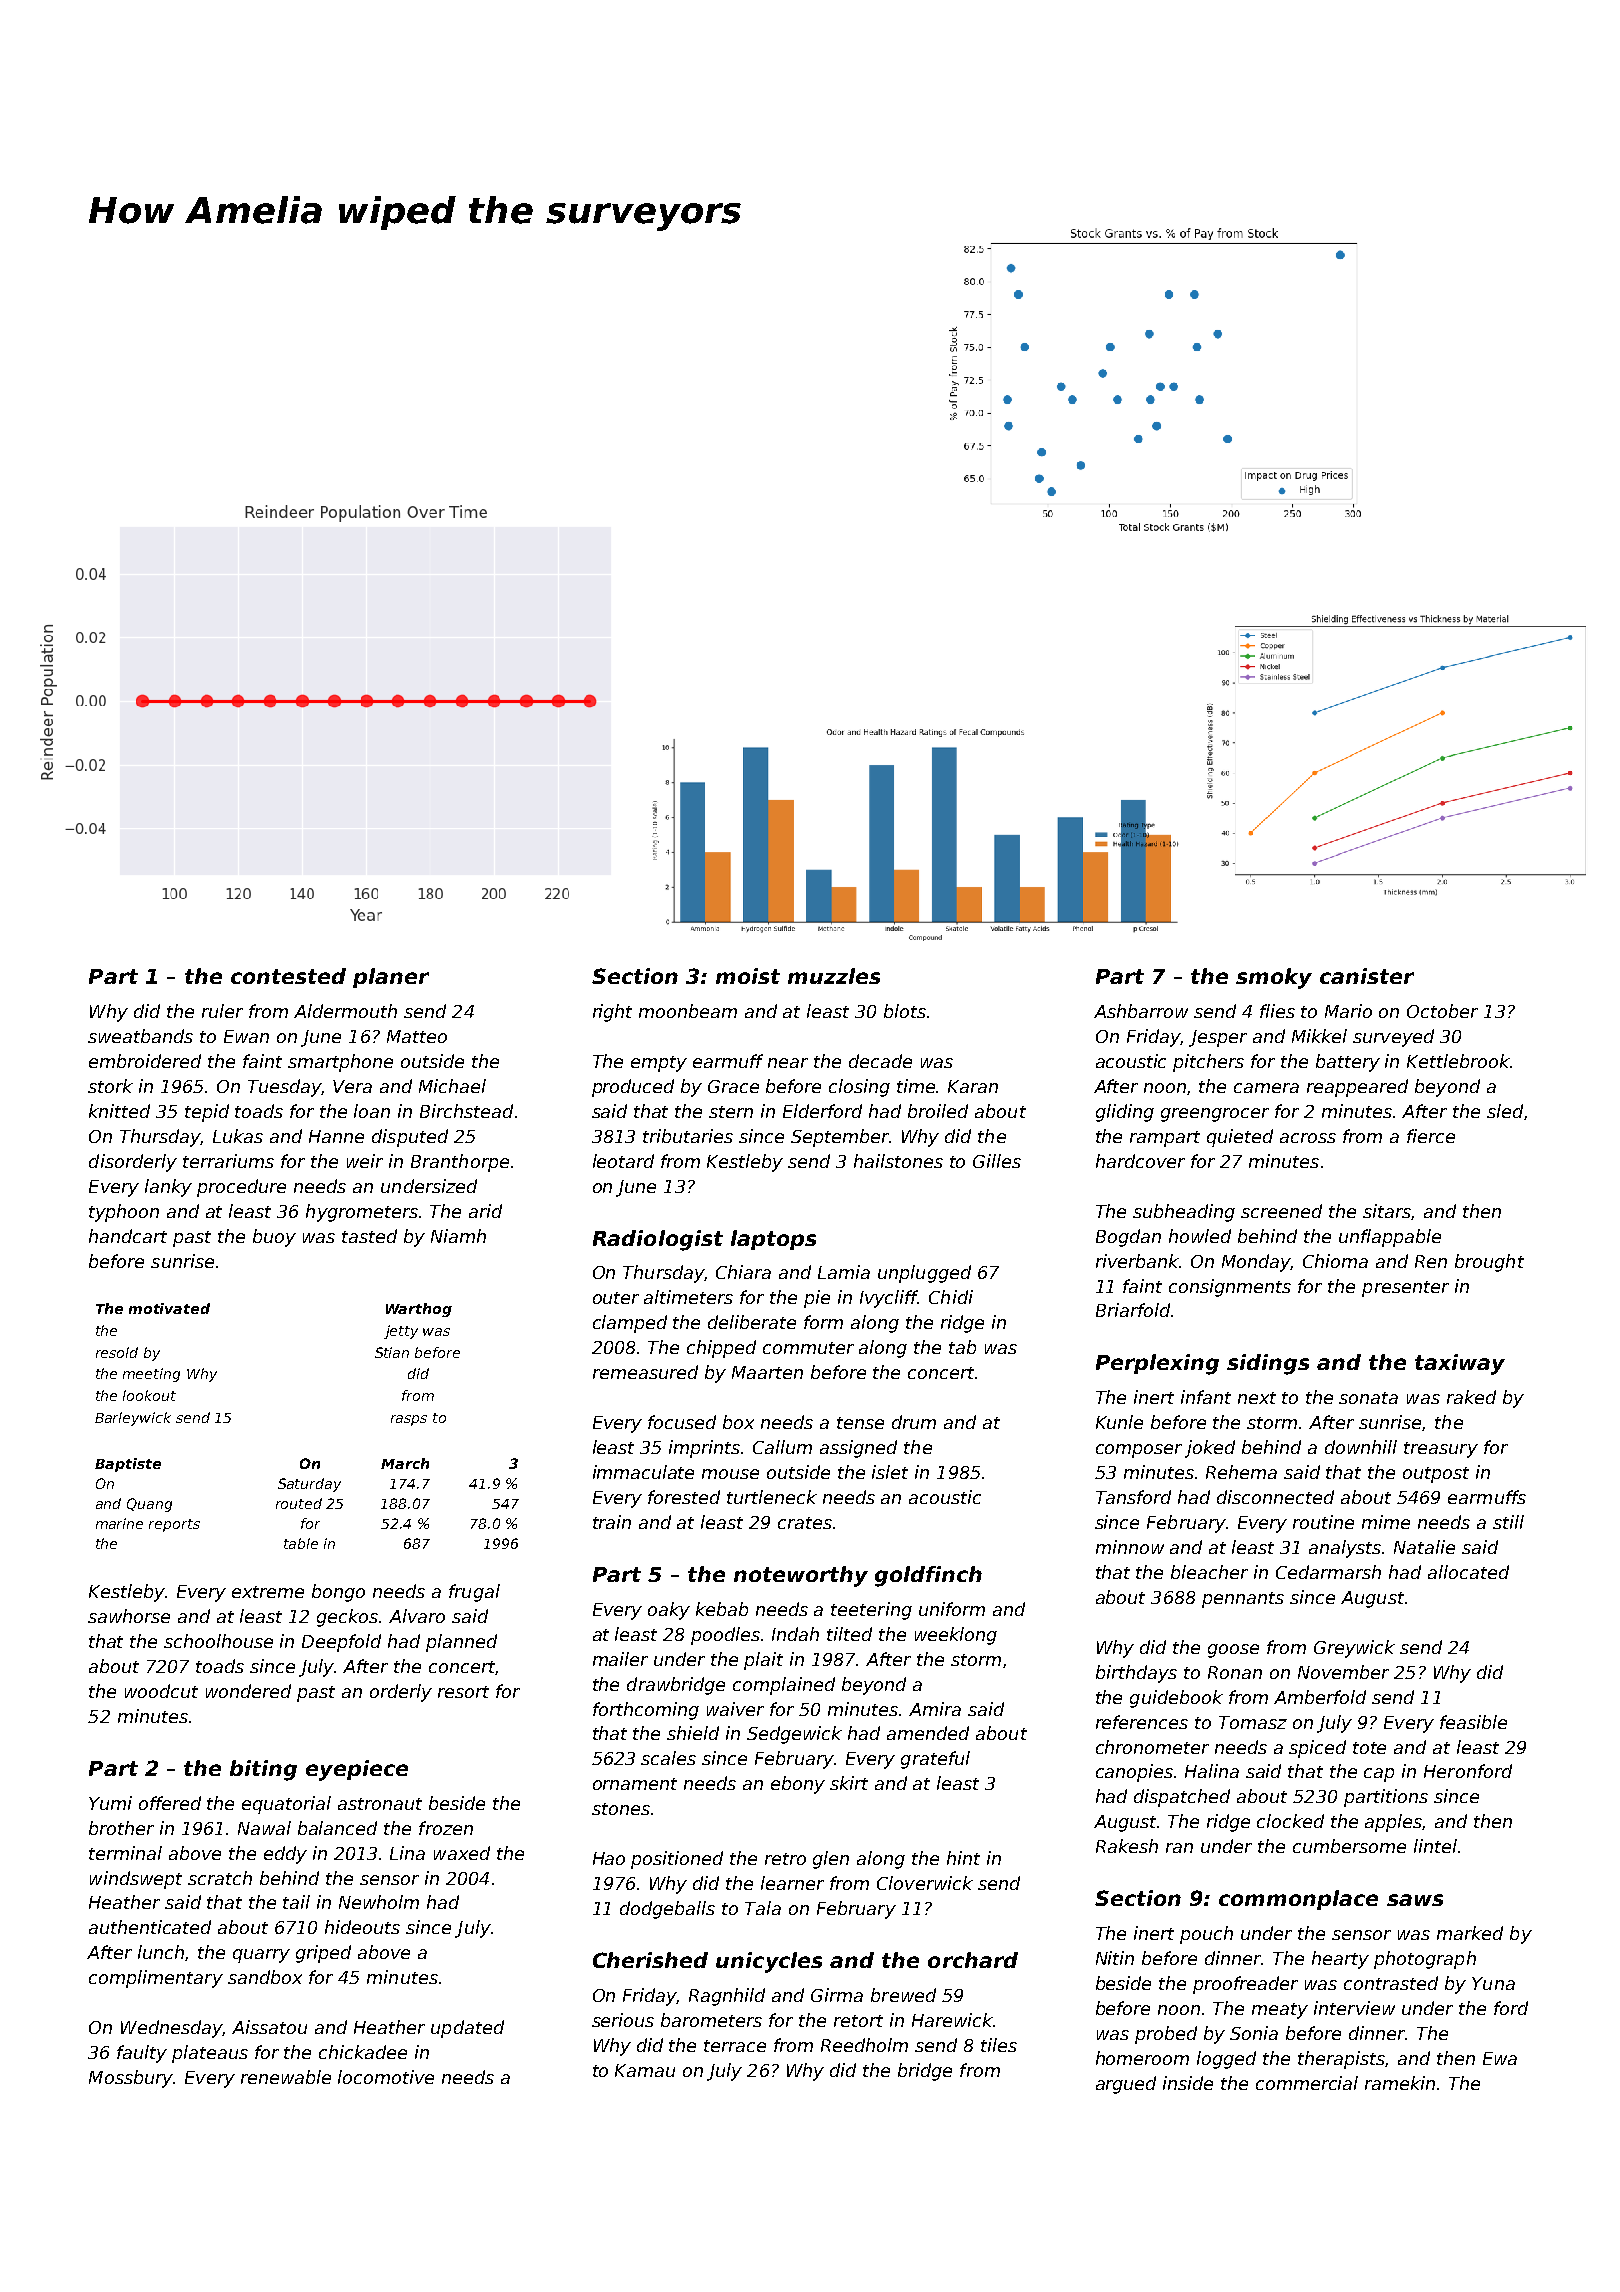 The height and width of the image is (2292, 1620). What do you see at coordinates (452, 1086) in the image?
I see `Michael` at bounding box center [452, 1086].
